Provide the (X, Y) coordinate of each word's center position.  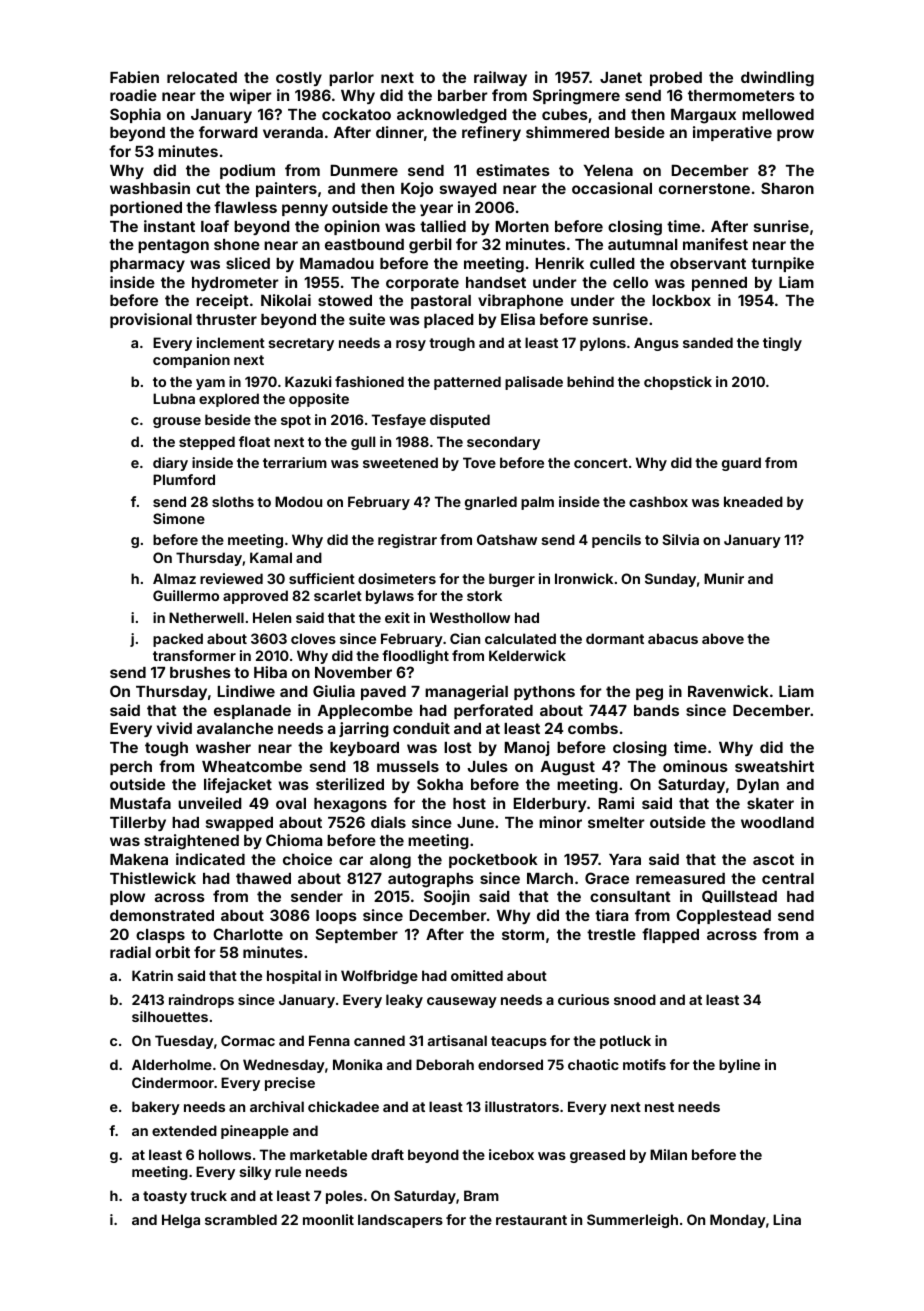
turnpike (782, 264)
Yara (625, 859)
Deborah (445, 1064)
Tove (479, 462)
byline (739, 1066)
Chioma (294, 840)
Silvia (680, 539)
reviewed (231, 578)
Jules (488, 766)
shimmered (567, 132)
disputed (460, 421)
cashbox (658, 501)
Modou (298, 501)
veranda (293, 132)
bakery (156, 1108)
